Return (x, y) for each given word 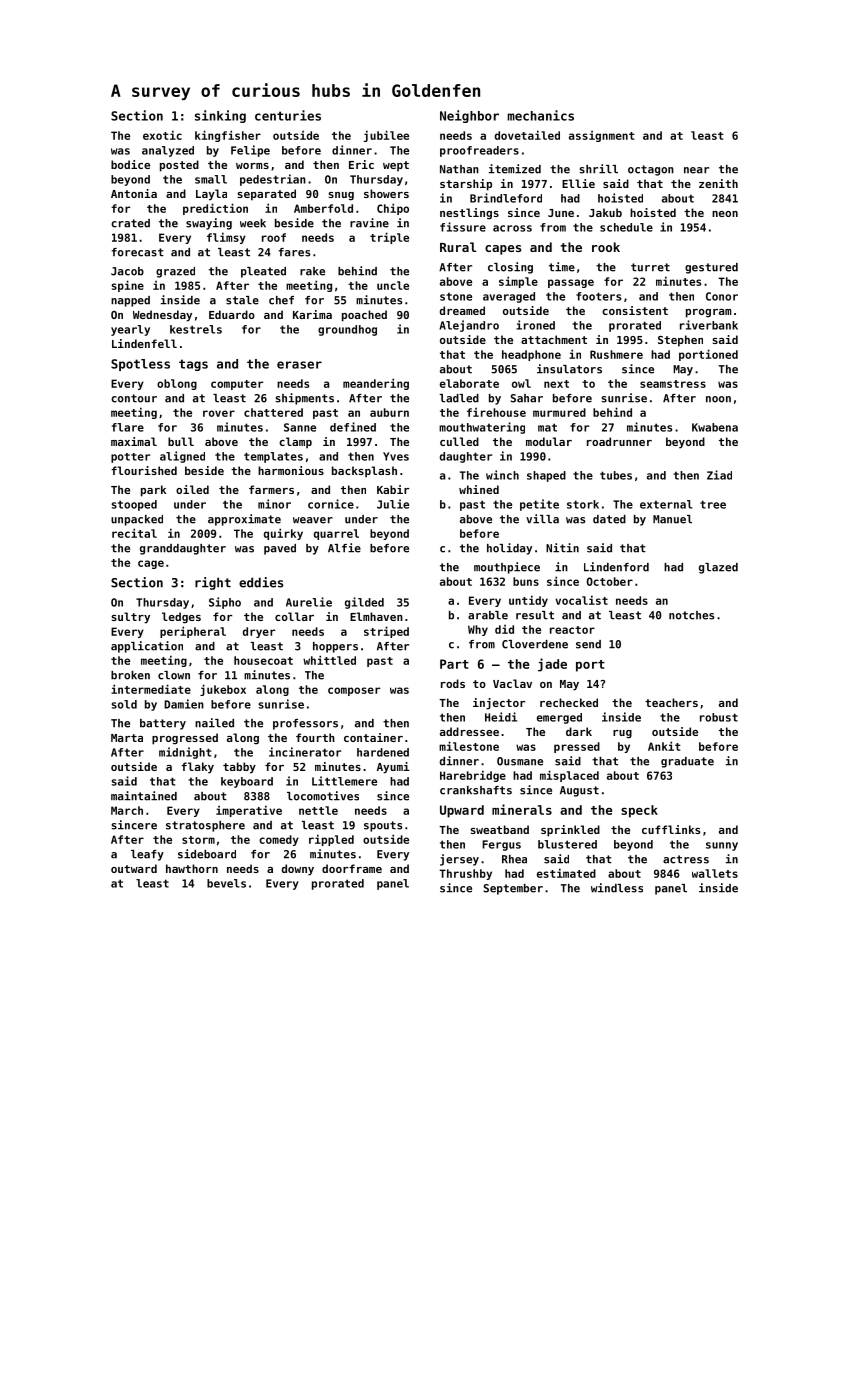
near (696, 170)
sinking (220, 116)
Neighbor (469, 116)
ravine (369, 223)
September (513, 889)
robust (719, 717)
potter (130, 458)
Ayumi (393, 768)
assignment (602, 136)
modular (549, 441)
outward (134, 868)
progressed (185, 739)
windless (617, 888)
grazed (175, 272)
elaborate (469, 383)
